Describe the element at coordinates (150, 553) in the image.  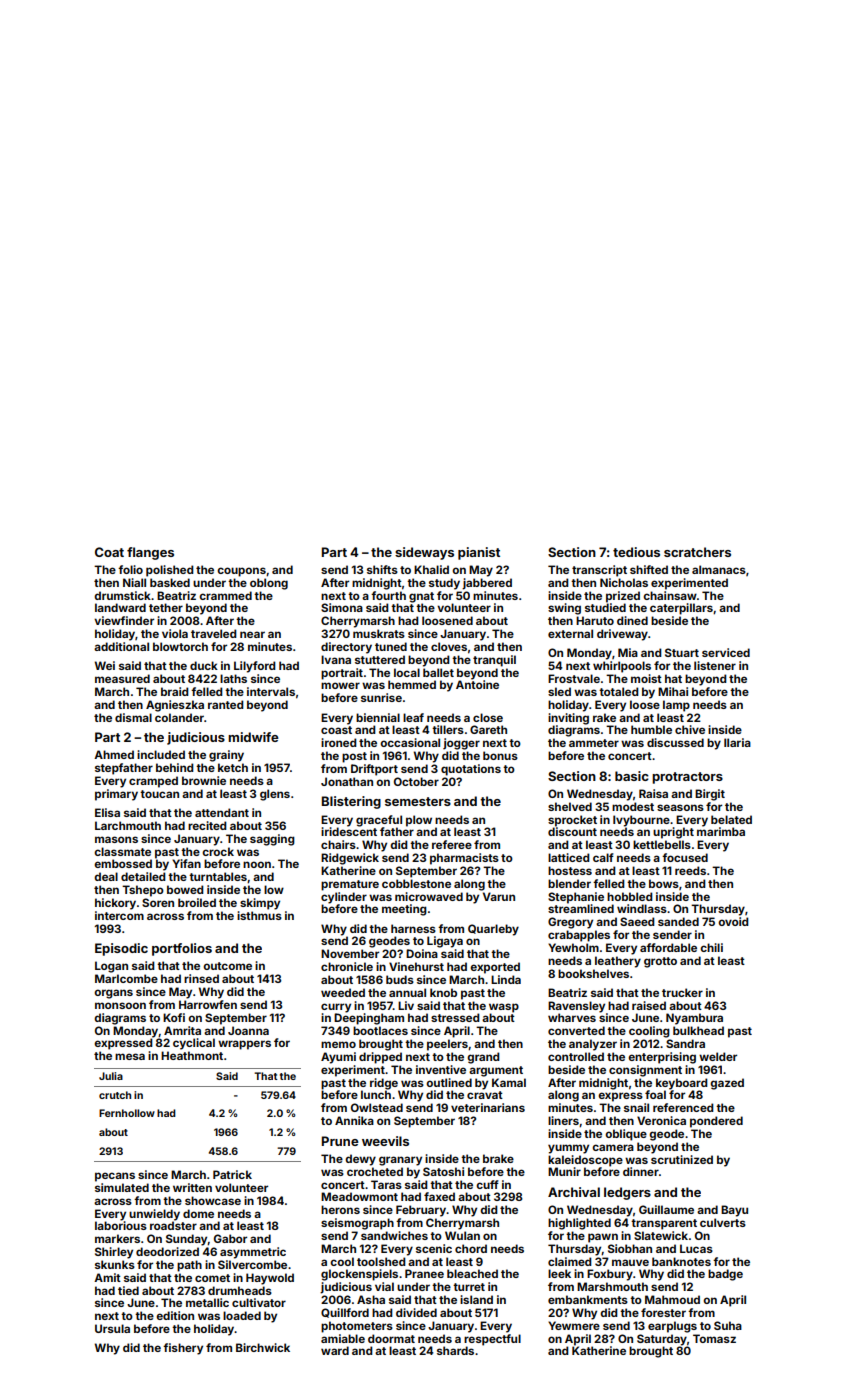
I see `flanges` at that location.
